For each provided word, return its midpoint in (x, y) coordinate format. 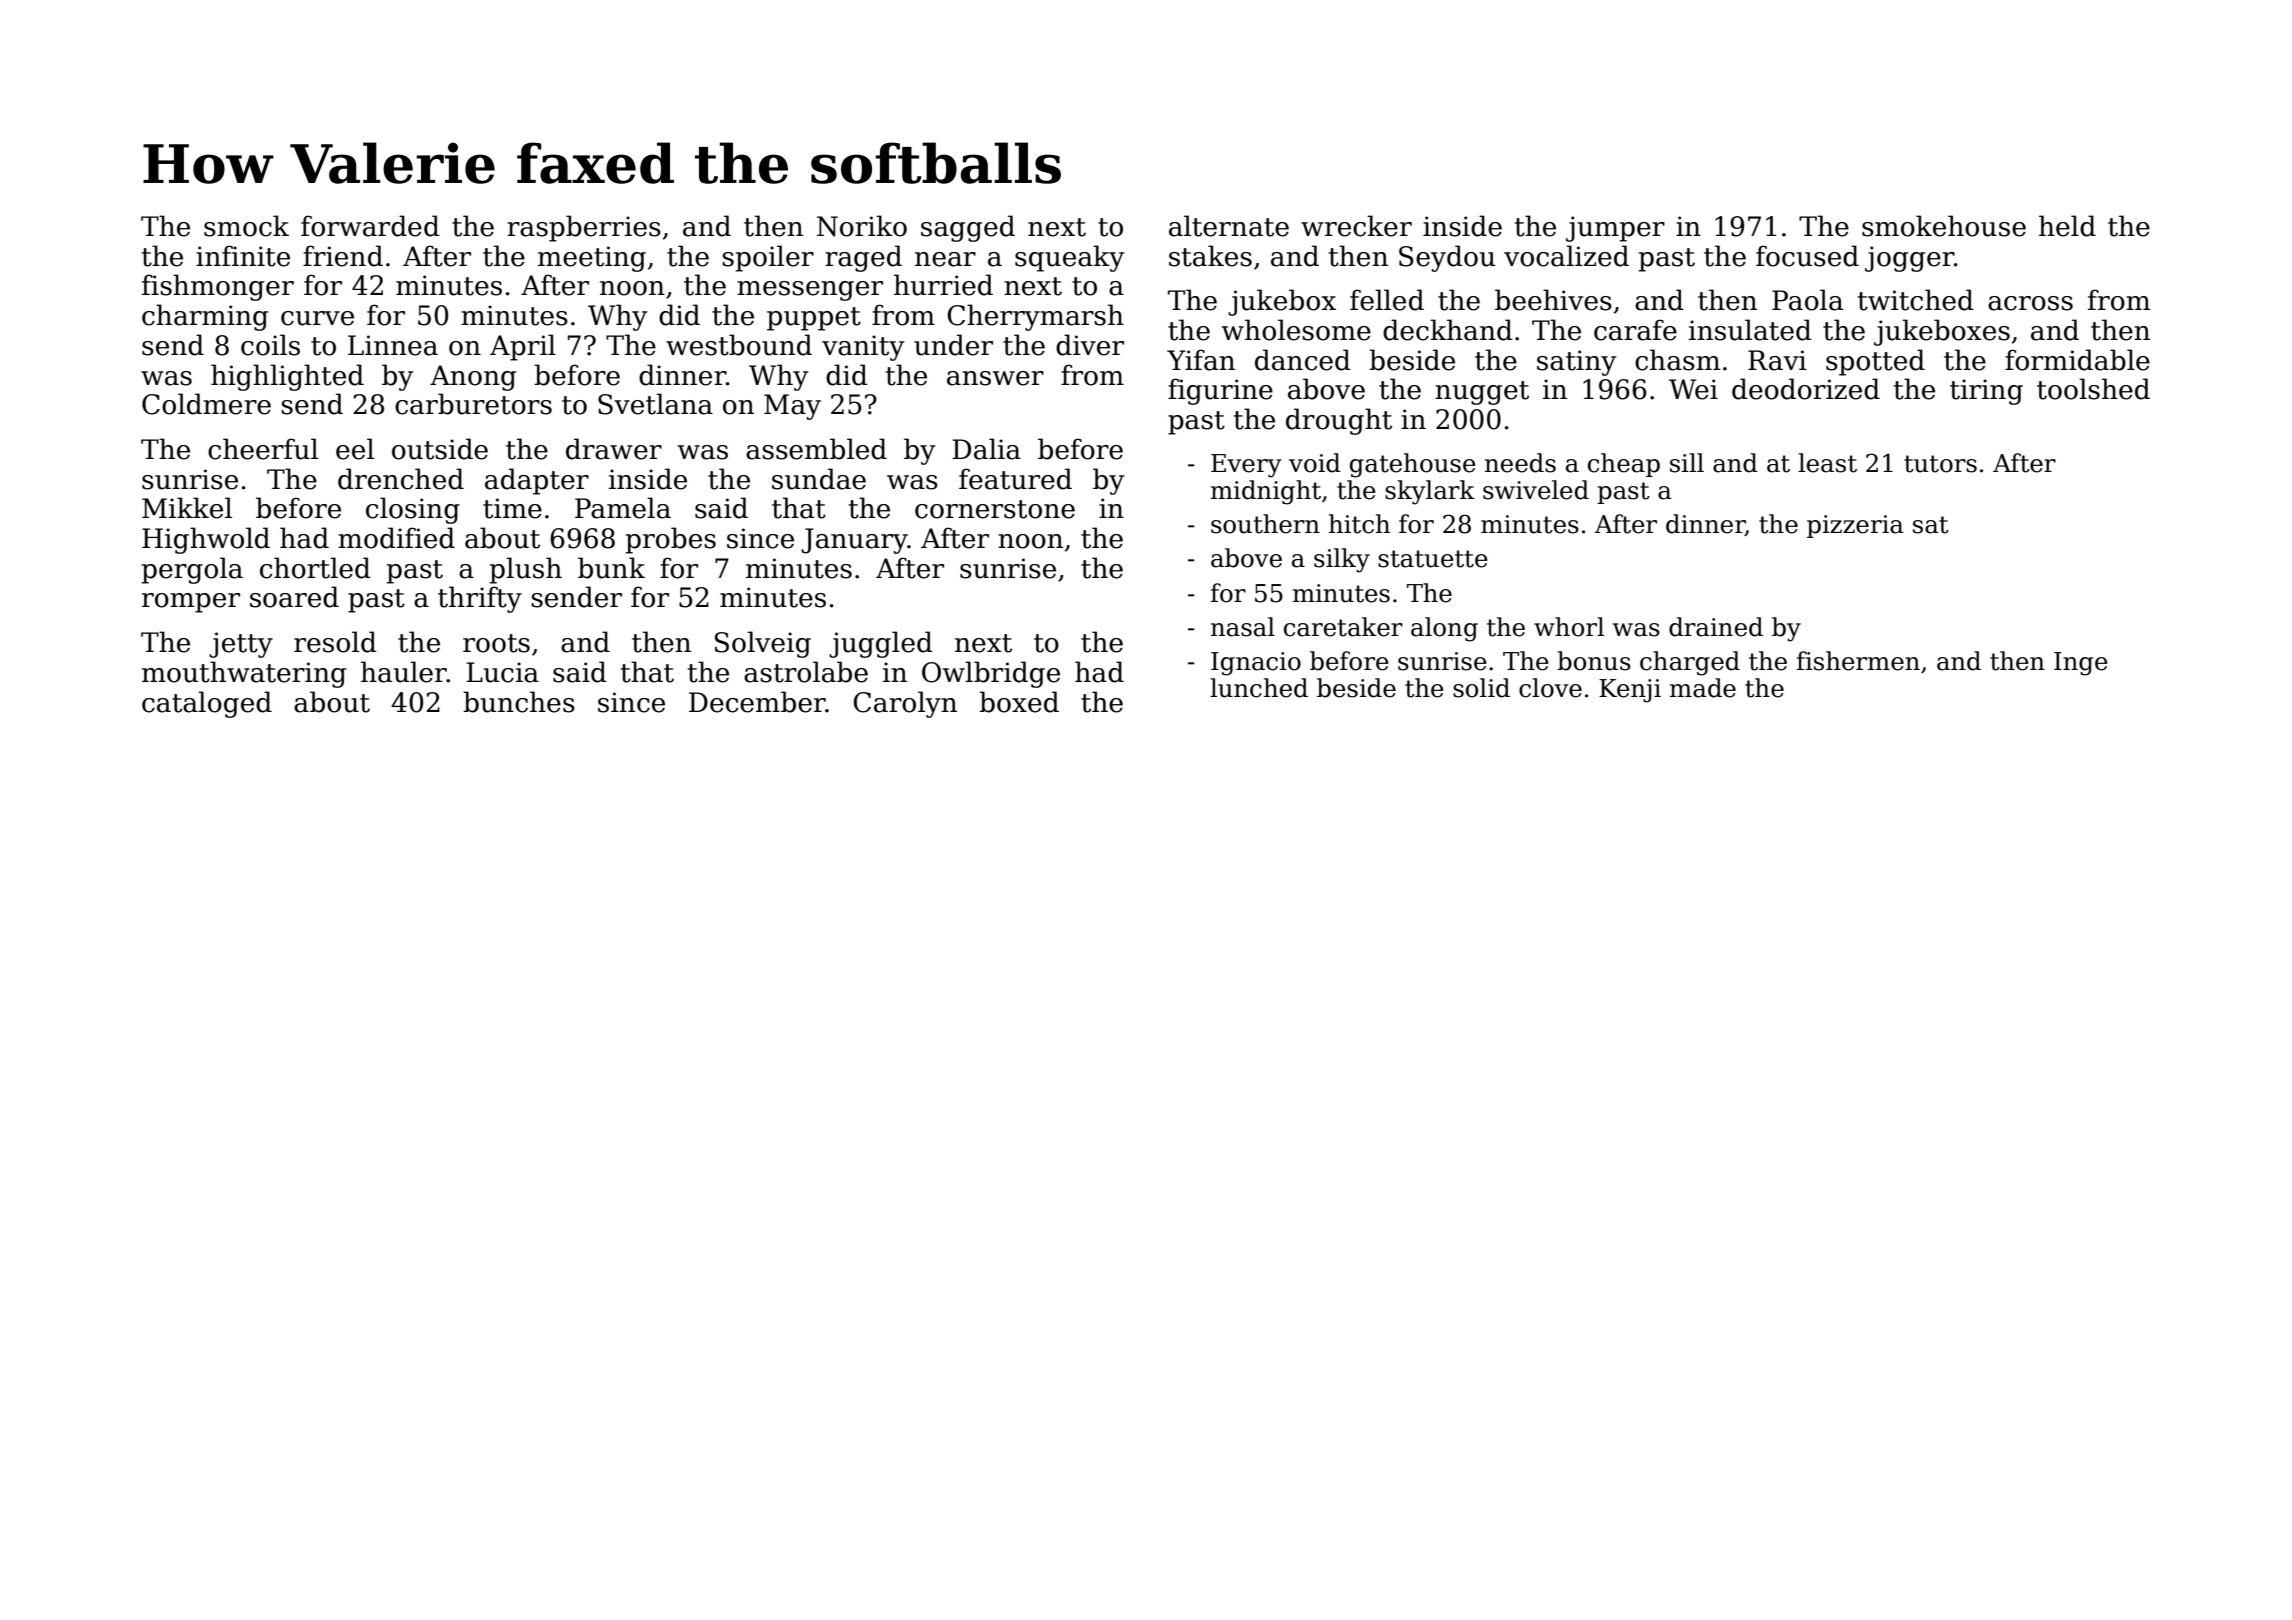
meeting (592, 259)
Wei (1693, 389)
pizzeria (1855, 526)
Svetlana (655, 404)
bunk (611, 568)
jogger (1909, 259)
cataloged (207, 704)
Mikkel (187, 508)
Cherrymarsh (1035, 317)
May (792, 407)
